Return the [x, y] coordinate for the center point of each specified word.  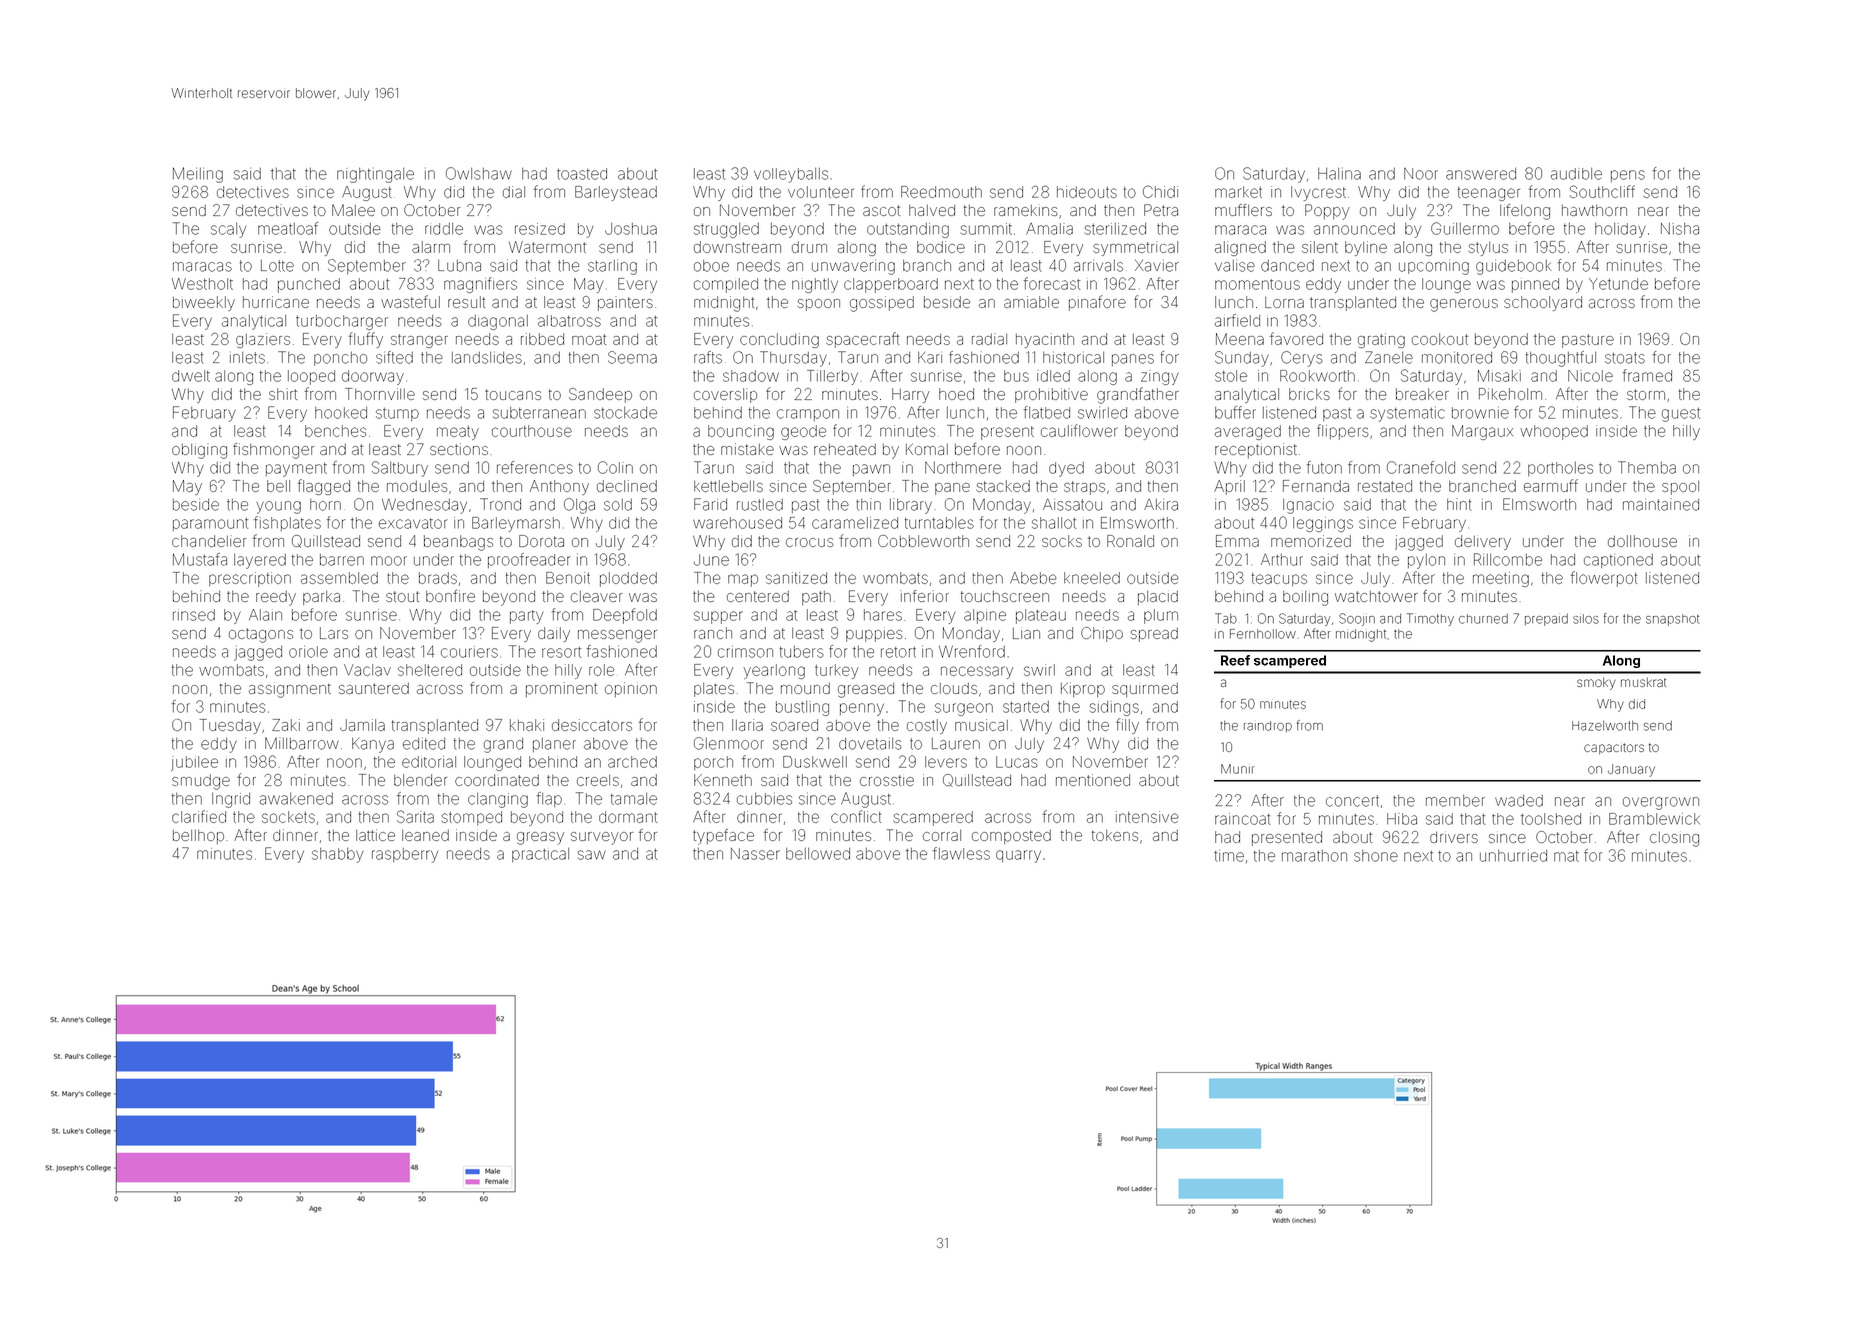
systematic [1407, 414]
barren [342, 560]
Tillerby [832, 377]
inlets [247, 357]
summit [986, 229]
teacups [1279, 579]
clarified [199, 816]
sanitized [796, 578]
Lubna [459, 266]
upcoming [1434, 267]
